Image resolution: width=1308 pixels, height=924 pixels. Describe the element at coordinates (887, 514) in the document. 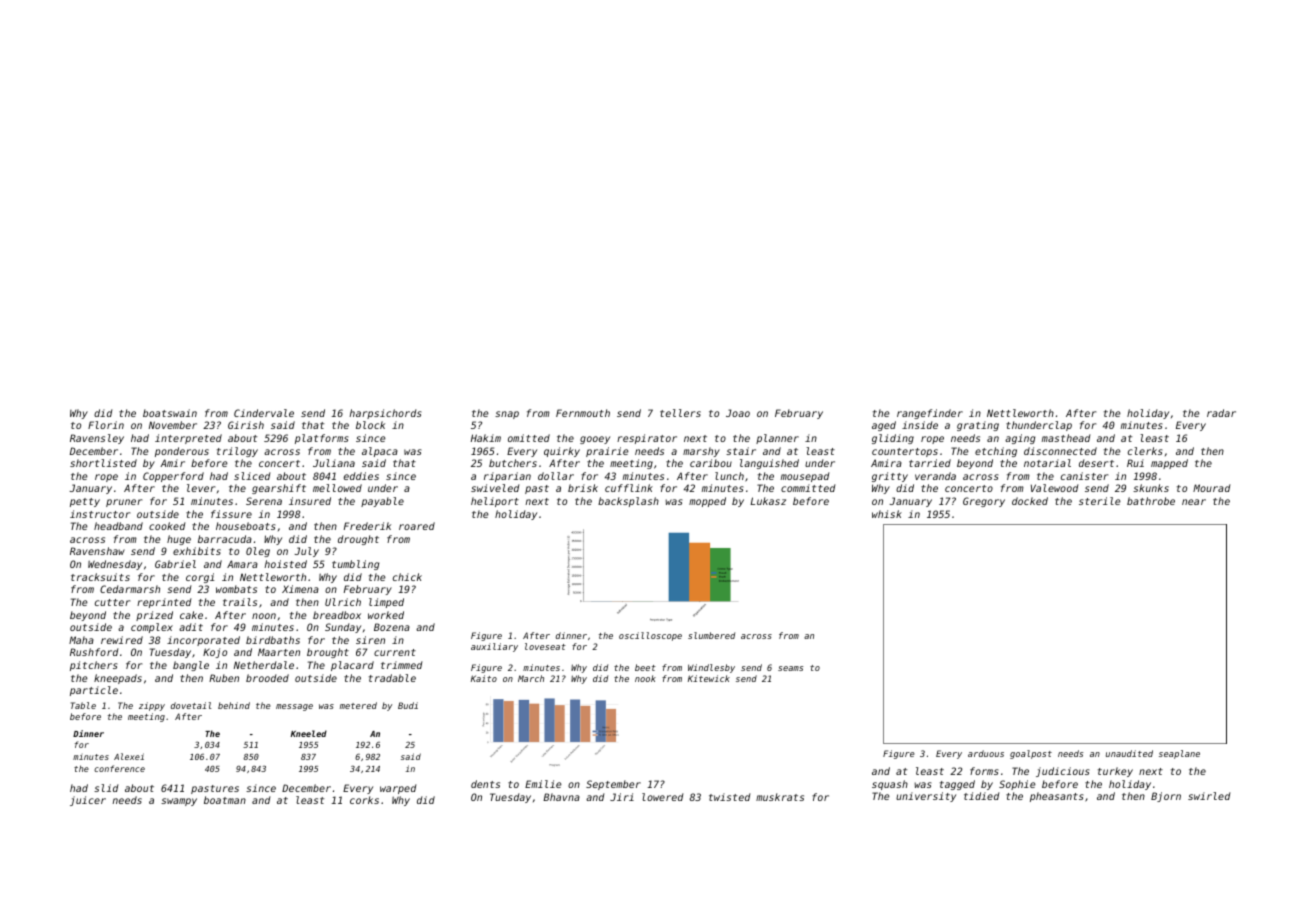

I see `whisk` at that location.
